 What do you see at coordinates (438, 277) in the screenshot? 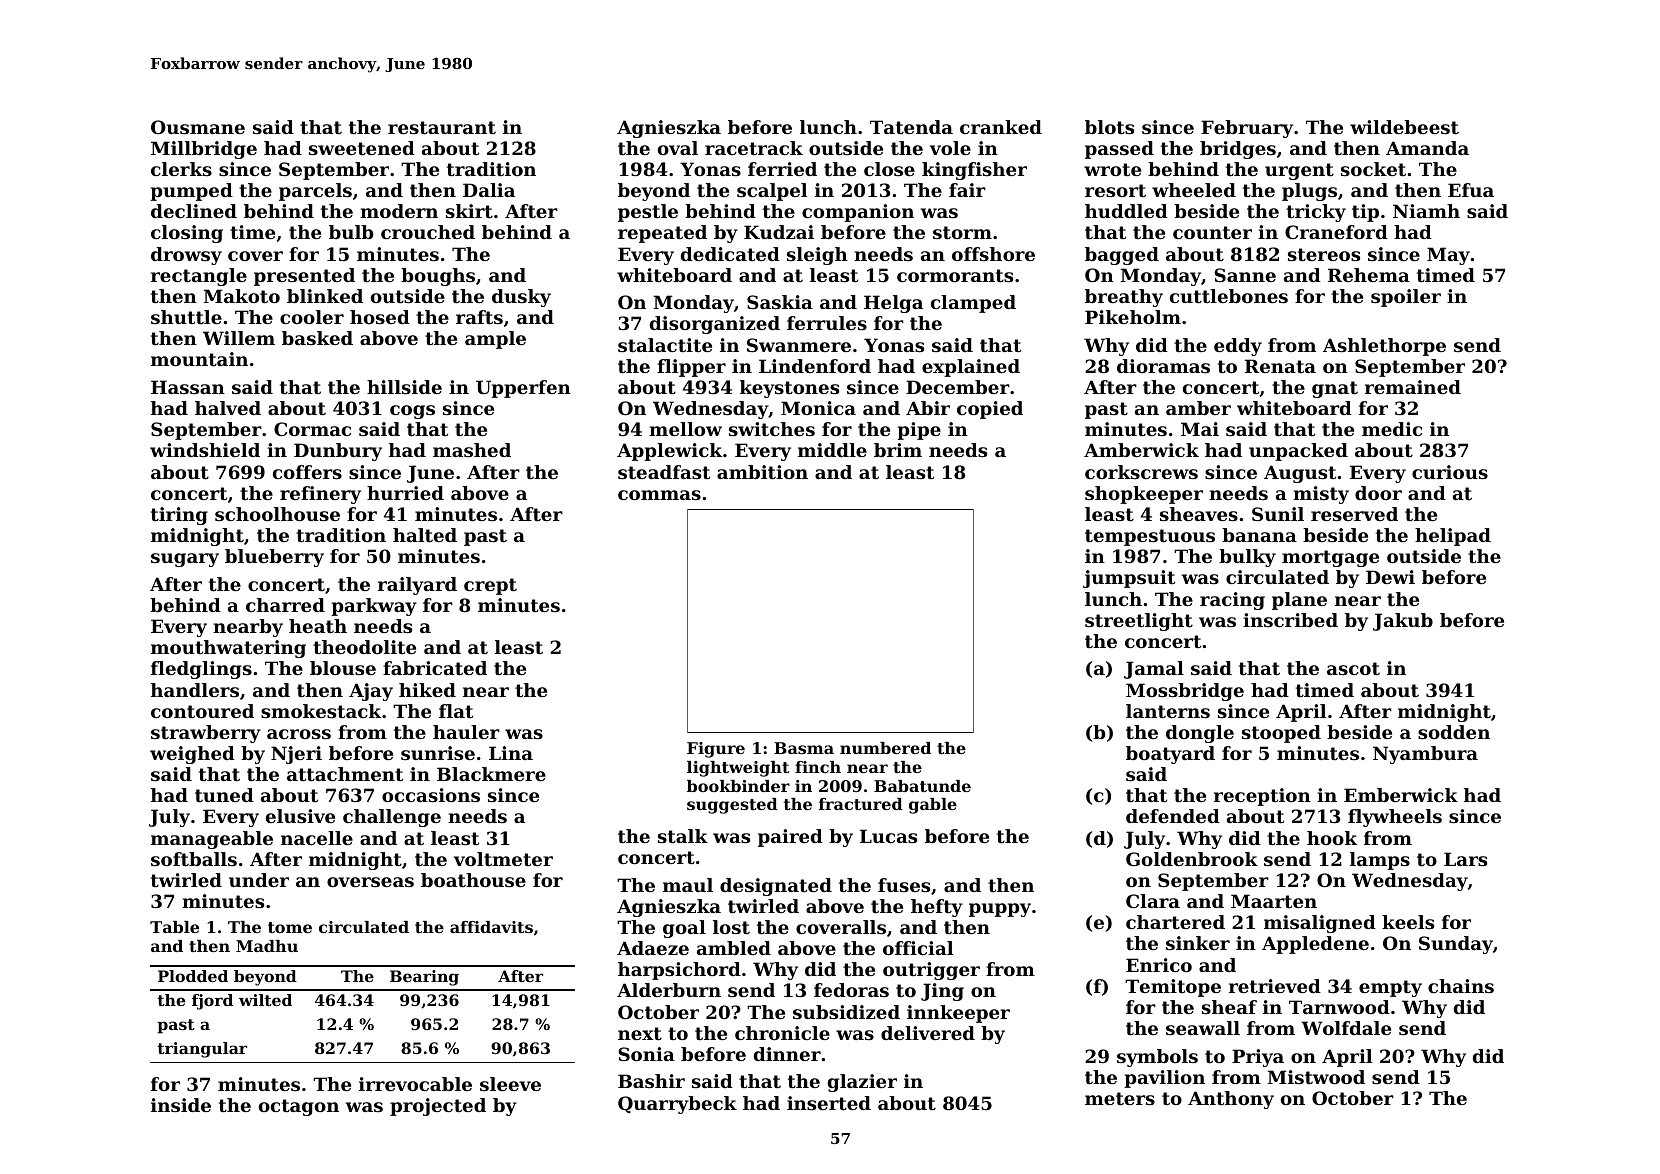
I see `boughs` at bounding box center [438, 277].
